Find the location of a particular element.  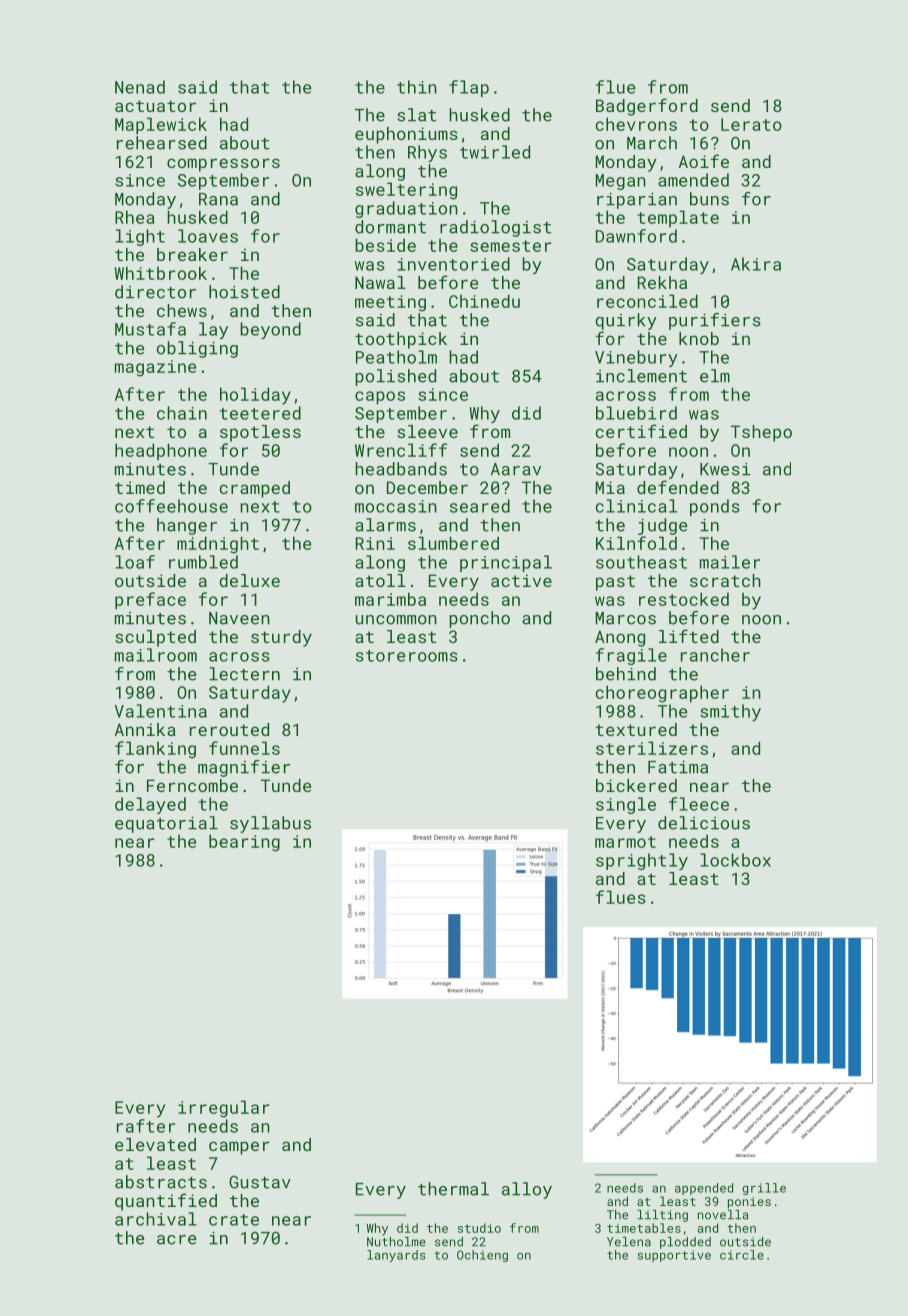

Wrencliff is located at coordinates (401, 450).
